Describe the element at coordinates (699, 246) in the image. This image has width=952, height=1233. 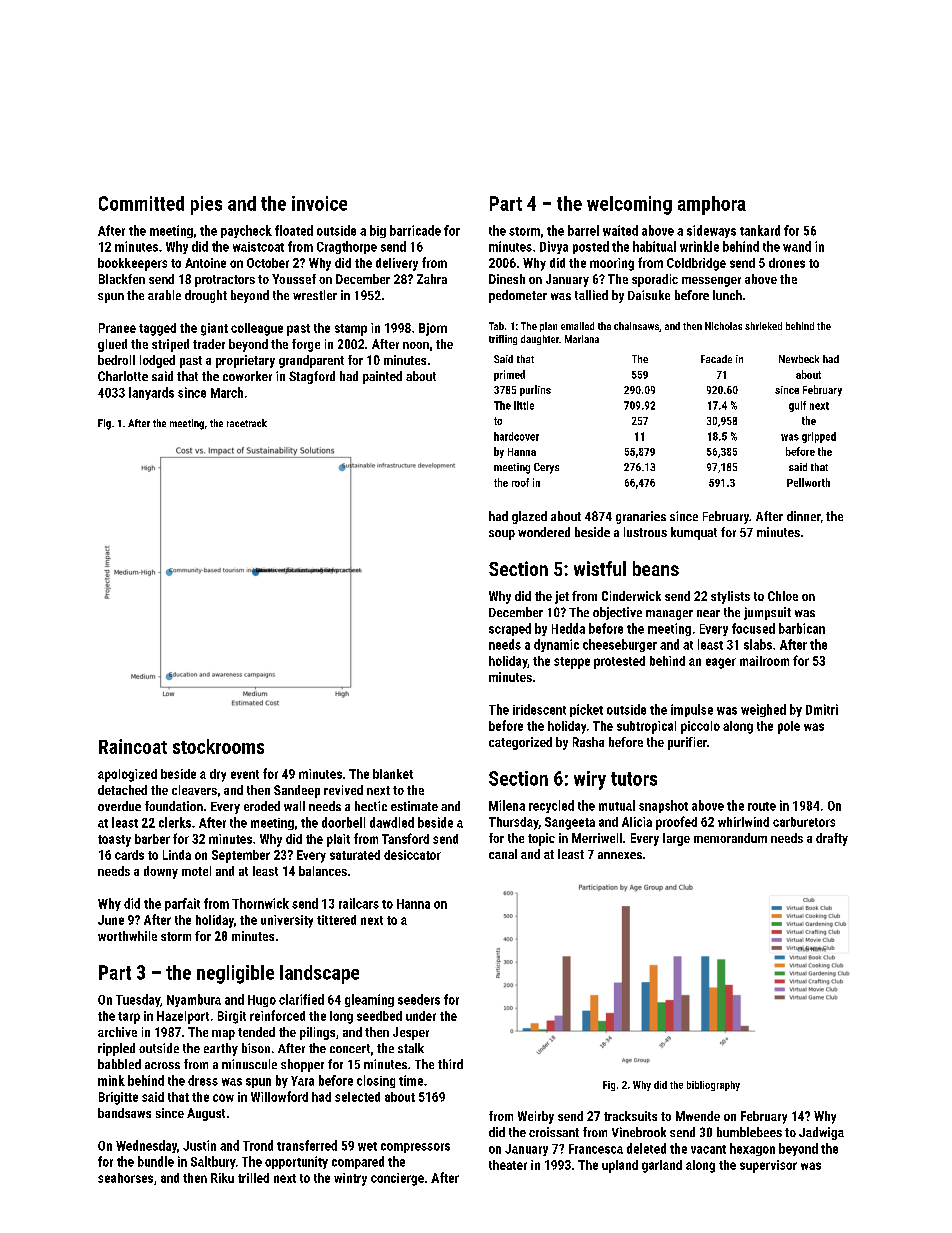
I see `wrinkle` at that location.
